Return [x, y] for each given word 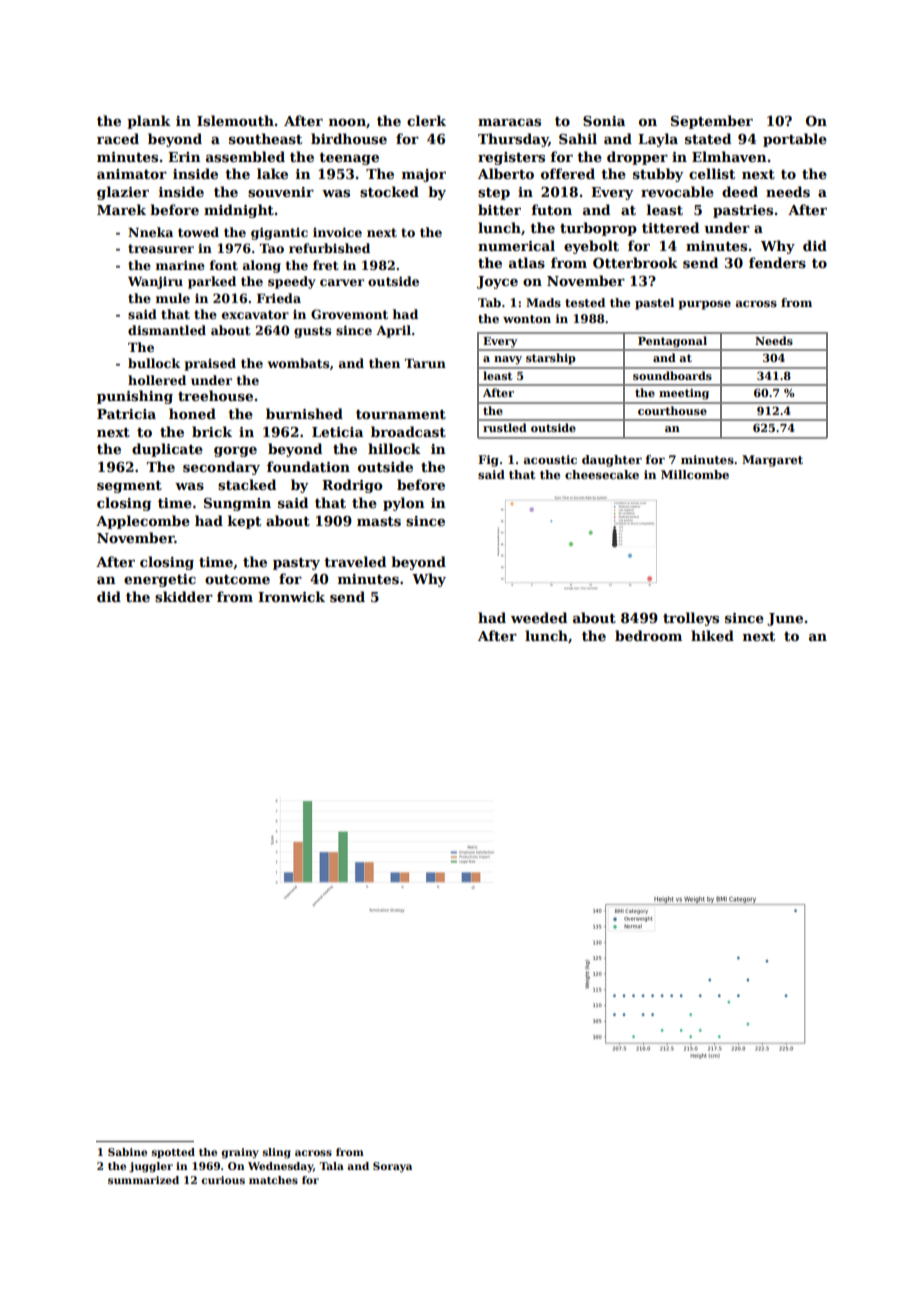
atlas [527, 262]
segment [129, 487]
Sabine [127, 1152]
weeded [539, 617]
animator [132, 174]
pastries [743, 211]
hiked [712, 635]
